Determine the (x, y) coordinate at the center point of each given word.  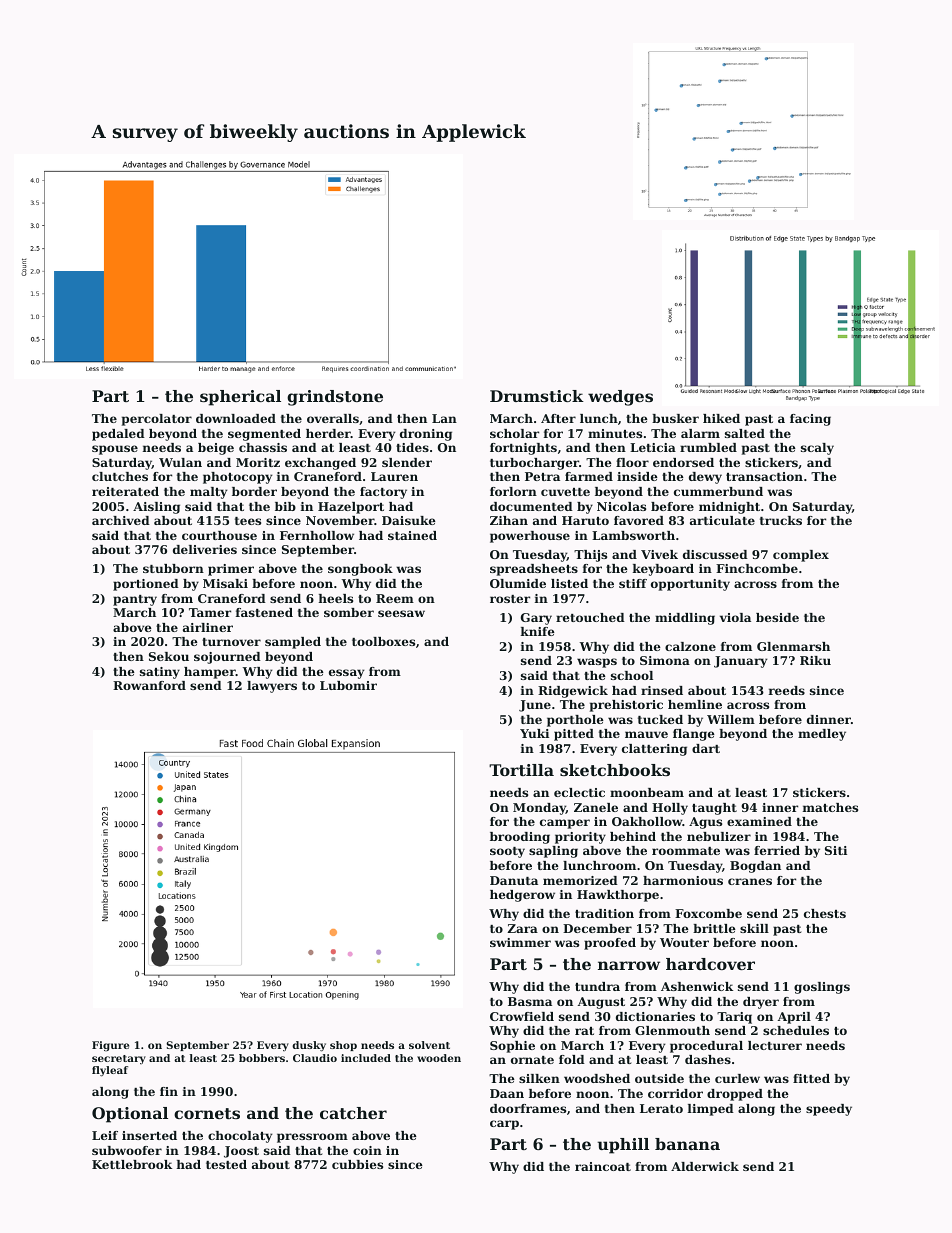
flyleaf (110, 1071)
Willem (731, 719)
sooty (507, 852)
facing (810, 420)
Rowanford (149, 685)
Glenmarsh (793, 646)
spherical (240, 398)
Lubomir (348, 685)
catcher (353, 1113)
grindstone (335, 398)
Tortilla (521, 770)
